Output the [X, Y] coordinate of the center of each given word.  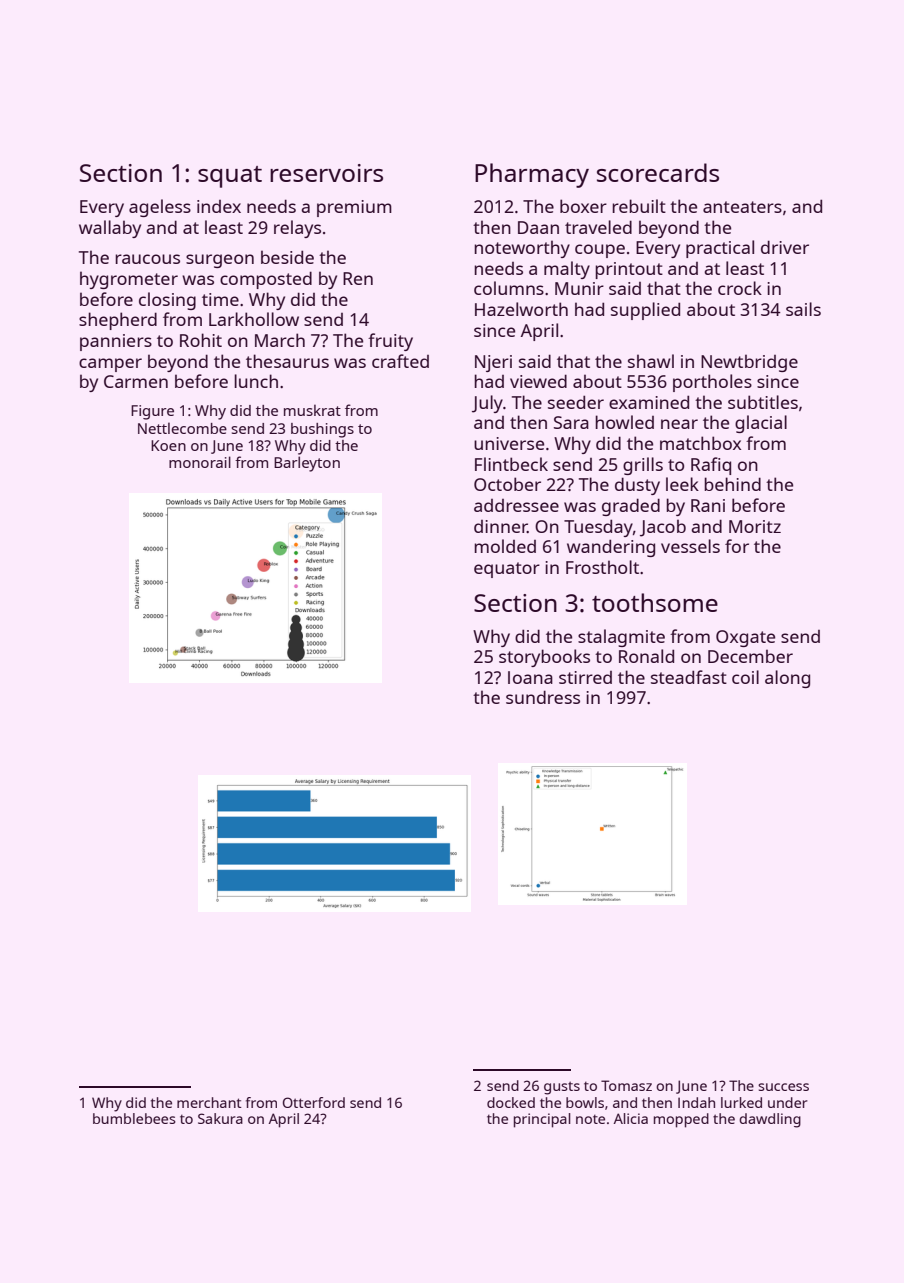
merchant [209, 1102]
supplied [645, 311]
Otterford [314, 1102]
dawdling [770, 1120]
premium [354, 208]
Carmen [136, 381]
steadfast [689, 677]
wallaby [110, 229]
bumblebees [134, 1118]
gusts [562, 1088]
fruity [390, 342]
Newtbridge [749, 363]
